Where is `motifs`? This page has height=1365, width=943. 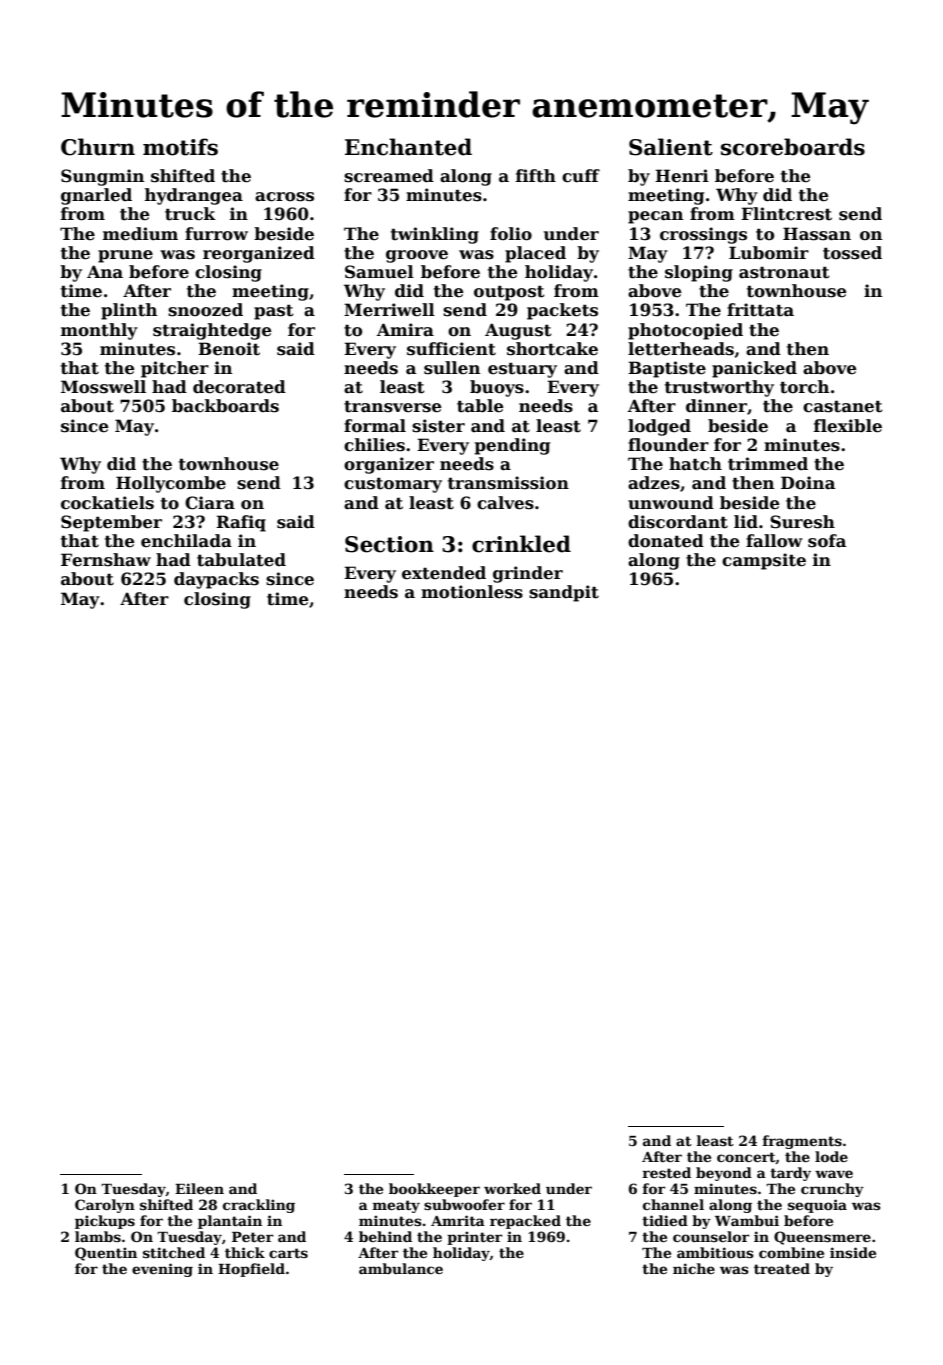
motifs is located at coordinates (180, 147).
